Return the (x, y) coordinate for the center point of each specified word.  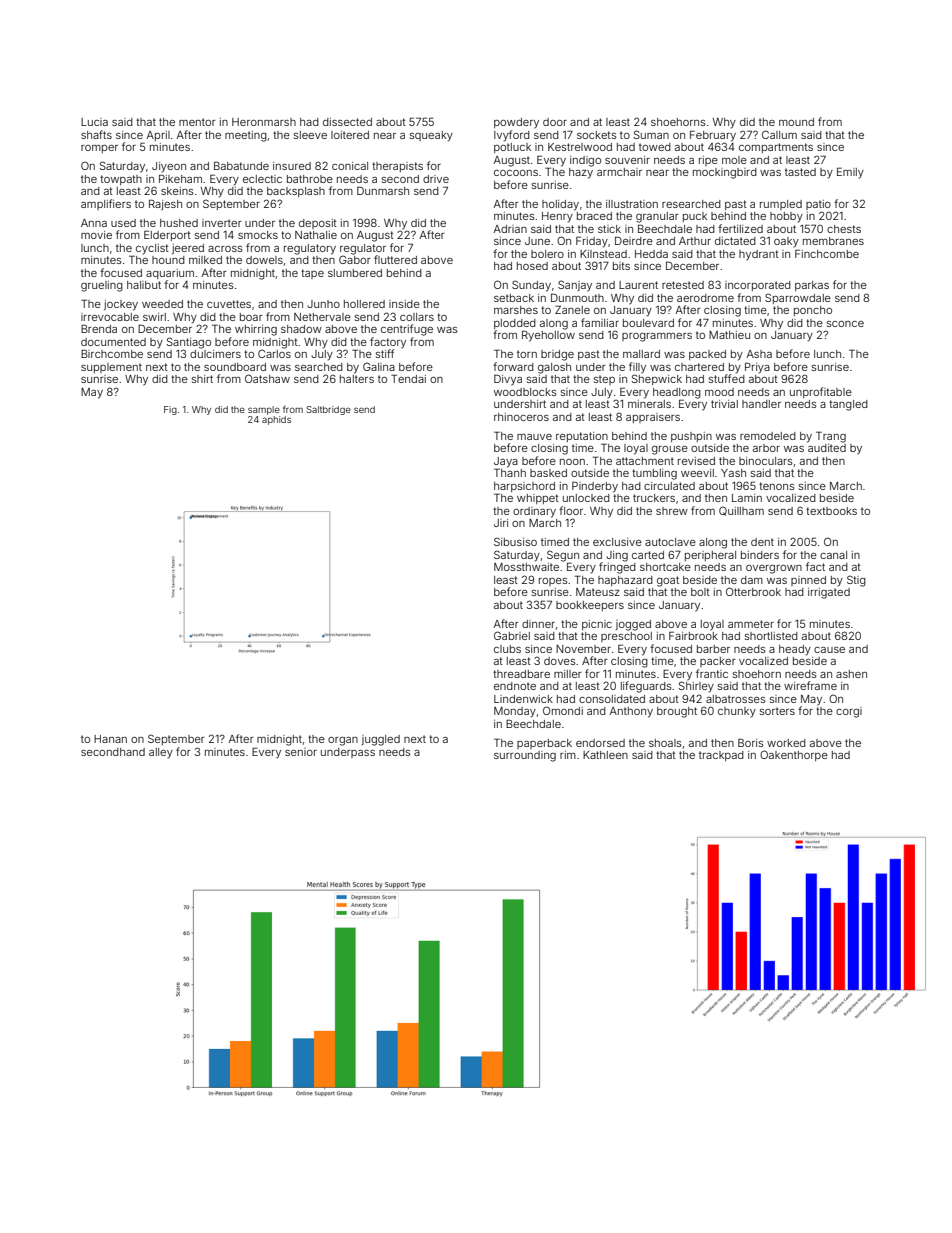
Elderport (167, 235)
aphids (276, 420)
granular (657, 217)
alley (161, 753)
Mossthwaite (526, 567)
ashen (851, 674)
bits (621, 266)
